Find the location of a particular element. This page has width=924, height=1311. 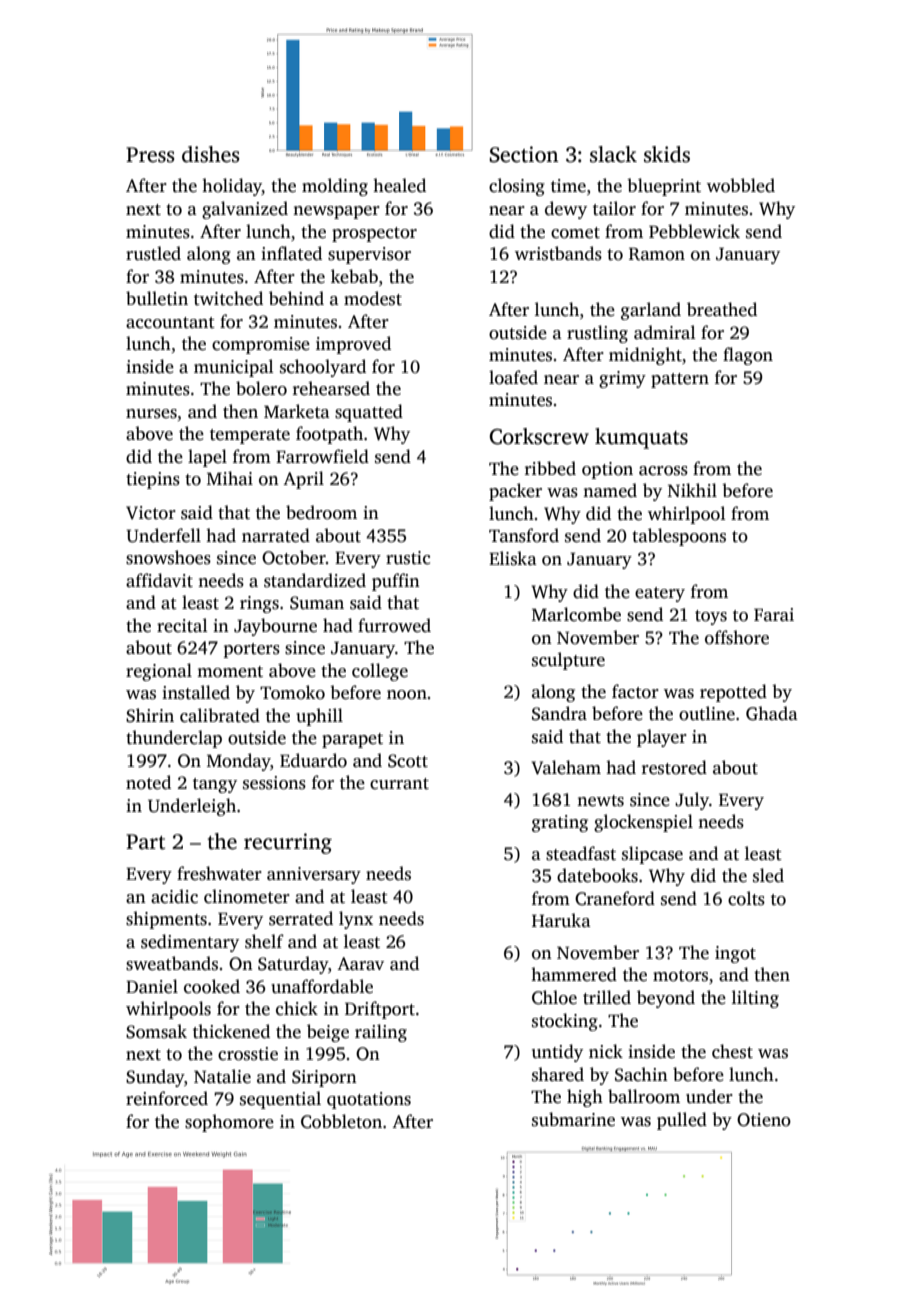

sled is located at coordinates (768, 875).
